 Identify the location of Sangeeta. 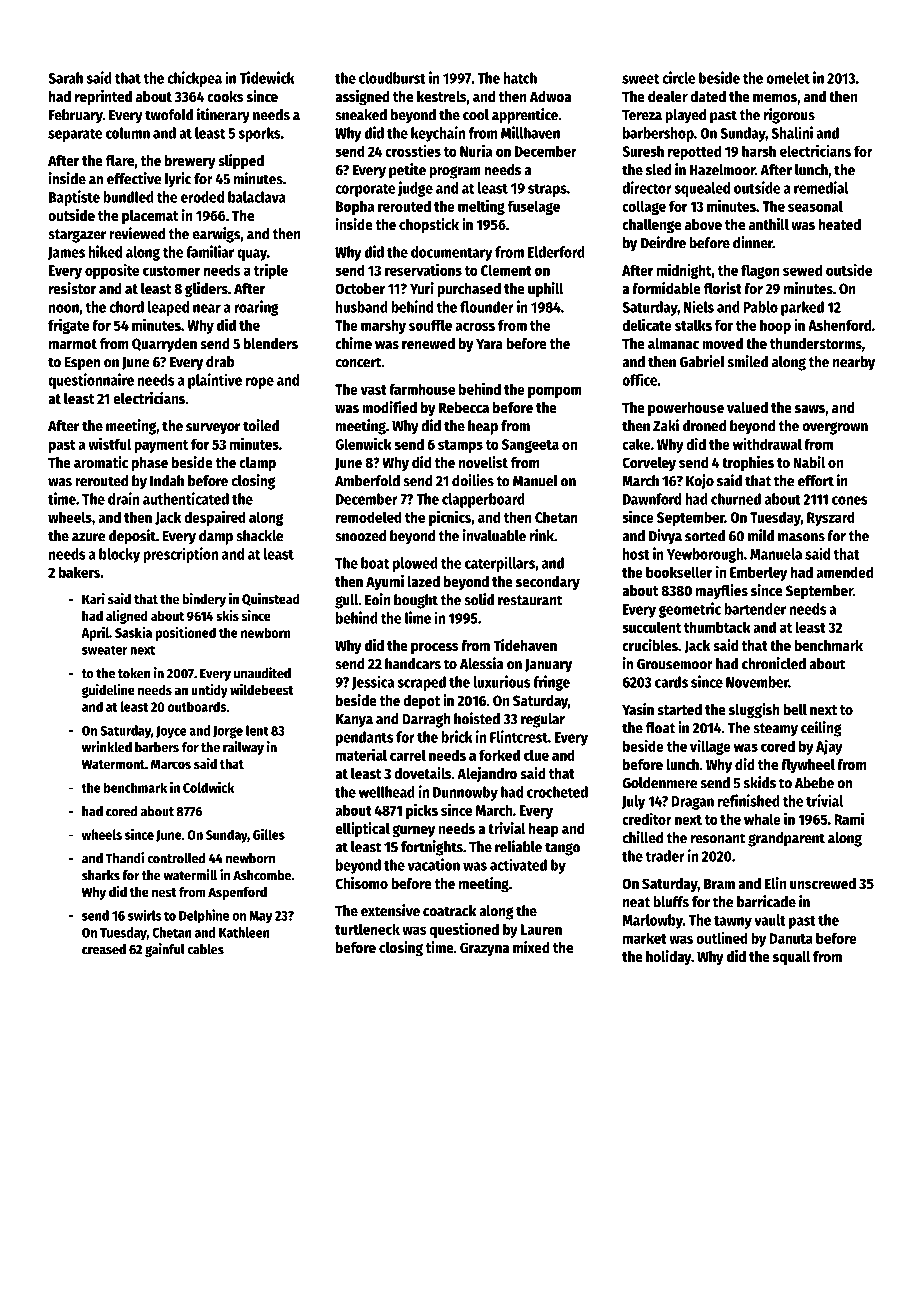
(530, 446).
